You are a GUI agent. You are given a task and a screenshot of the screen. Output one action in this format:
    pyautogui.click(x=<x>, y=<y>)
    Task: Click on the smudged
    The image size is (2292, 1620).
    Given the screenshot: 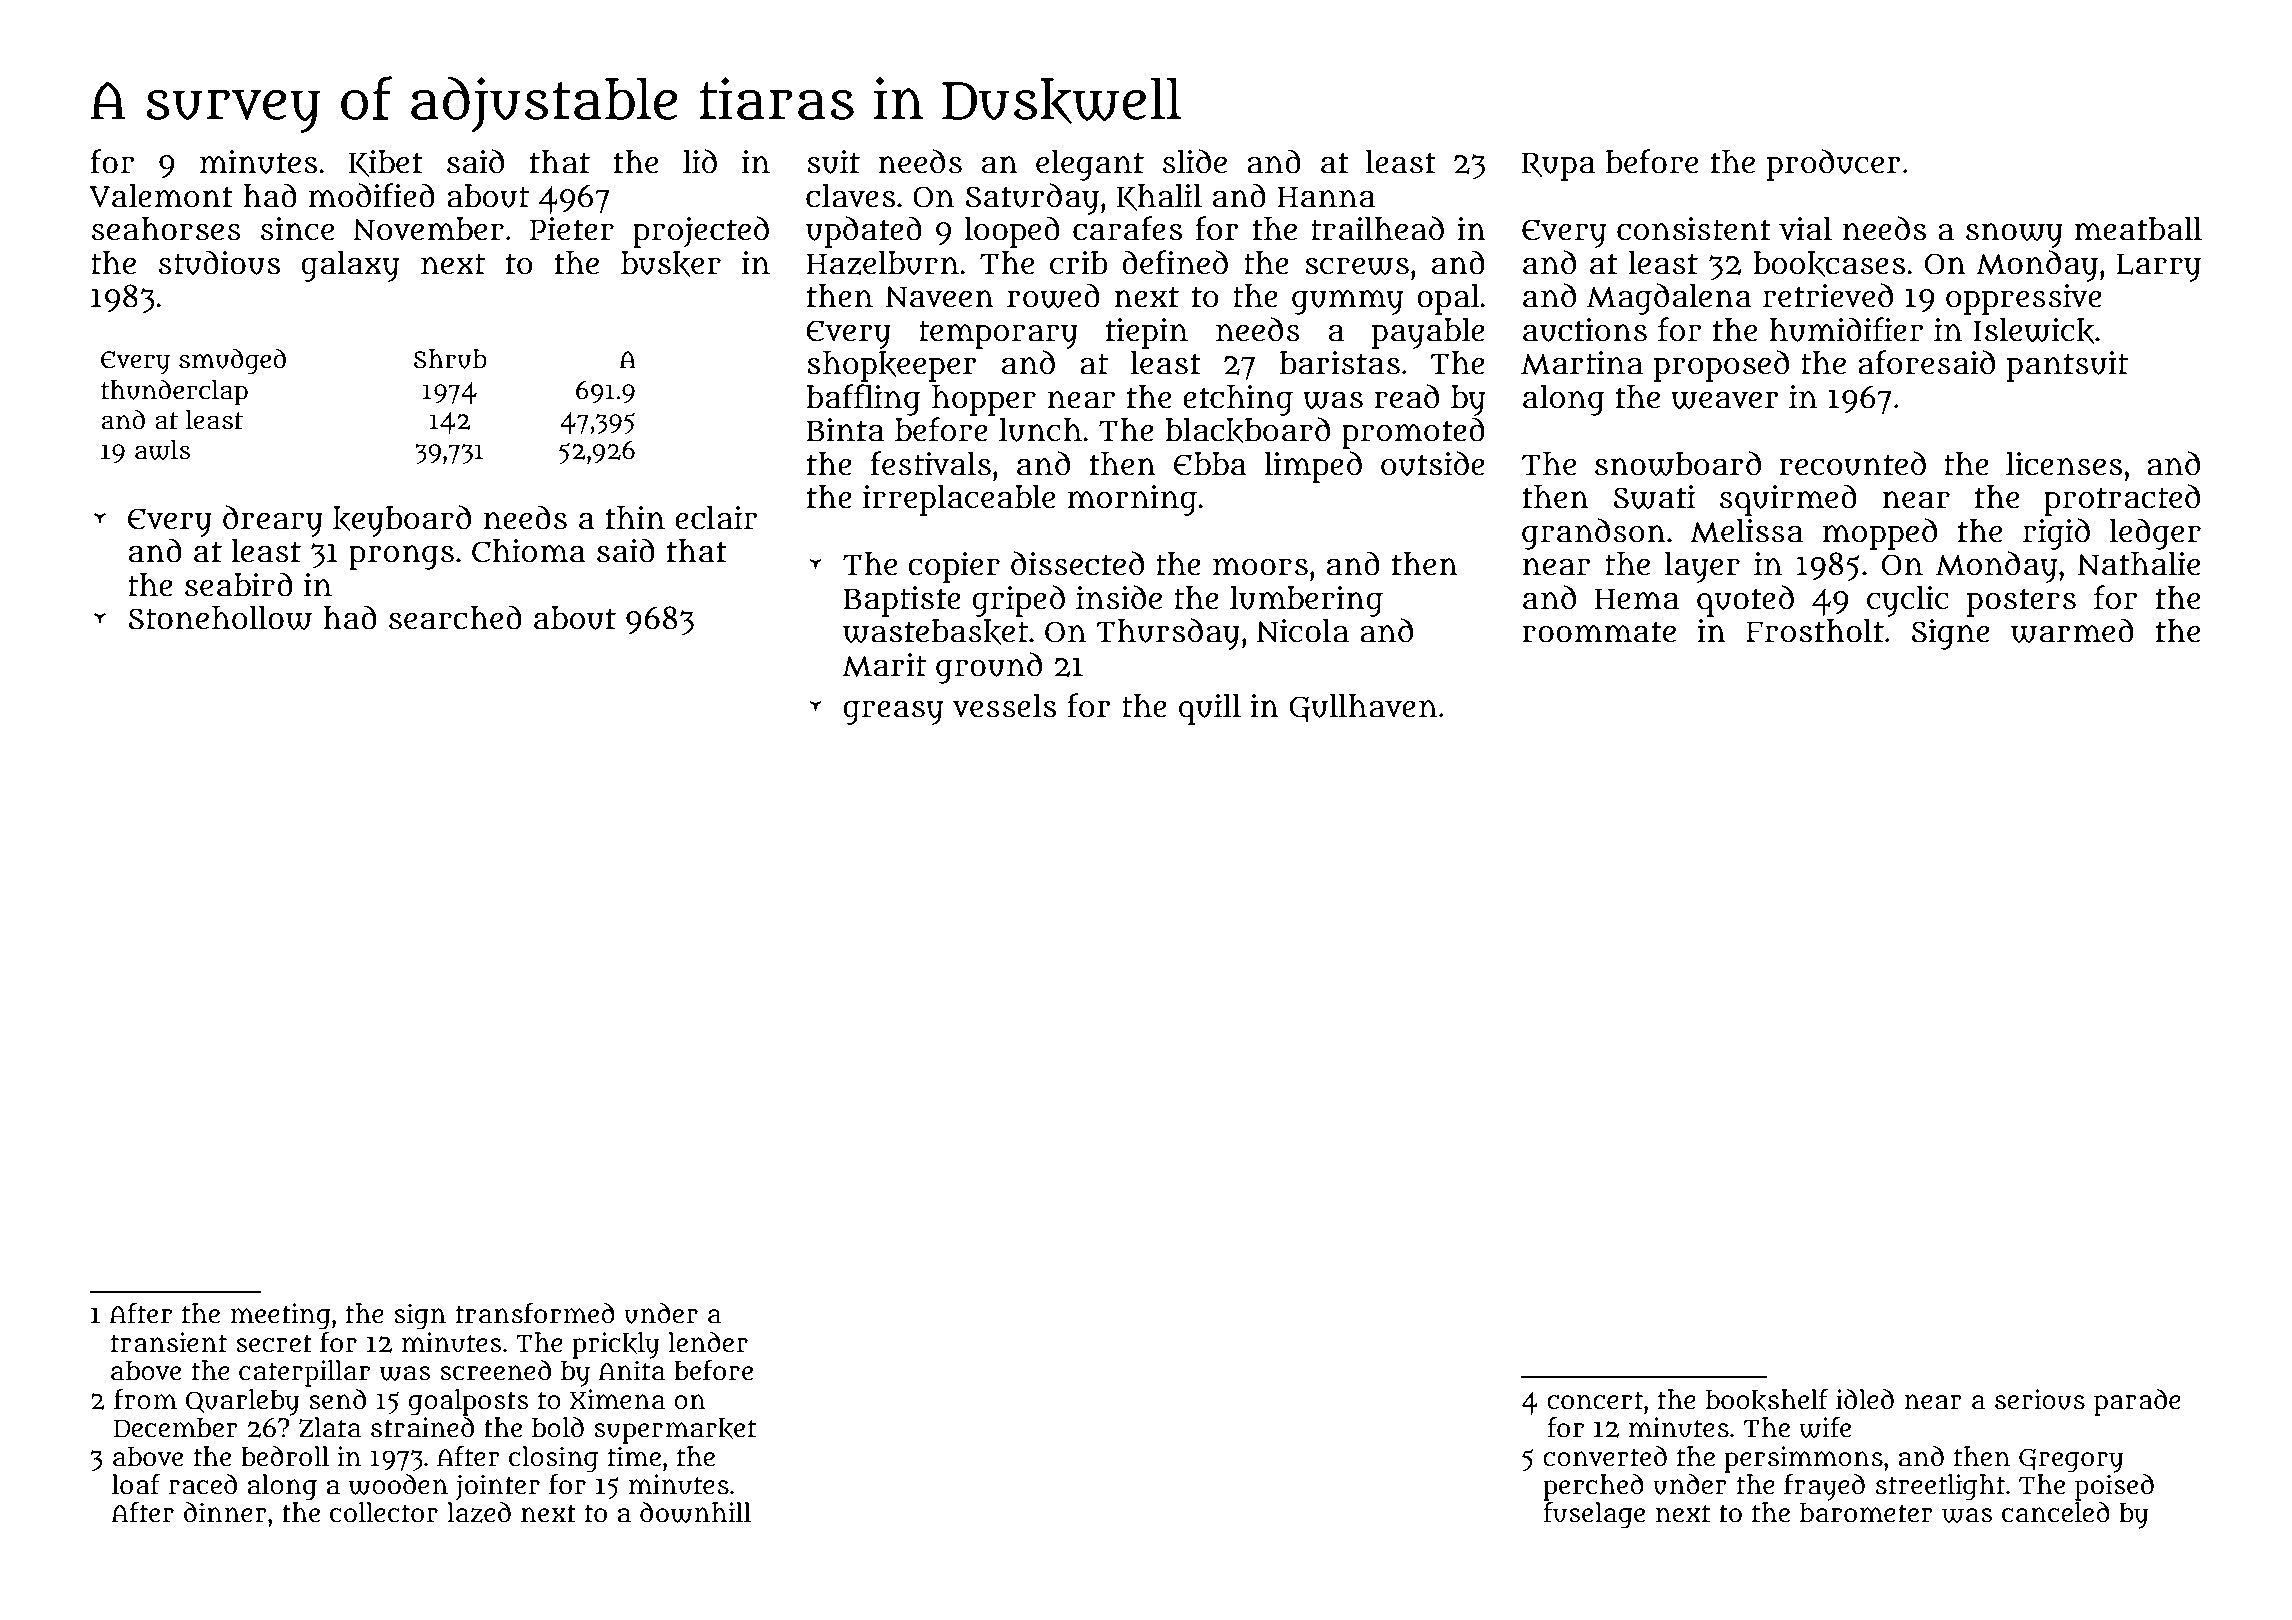 What is the action you would take?
    pyautogui.click(x=232, y=361)
